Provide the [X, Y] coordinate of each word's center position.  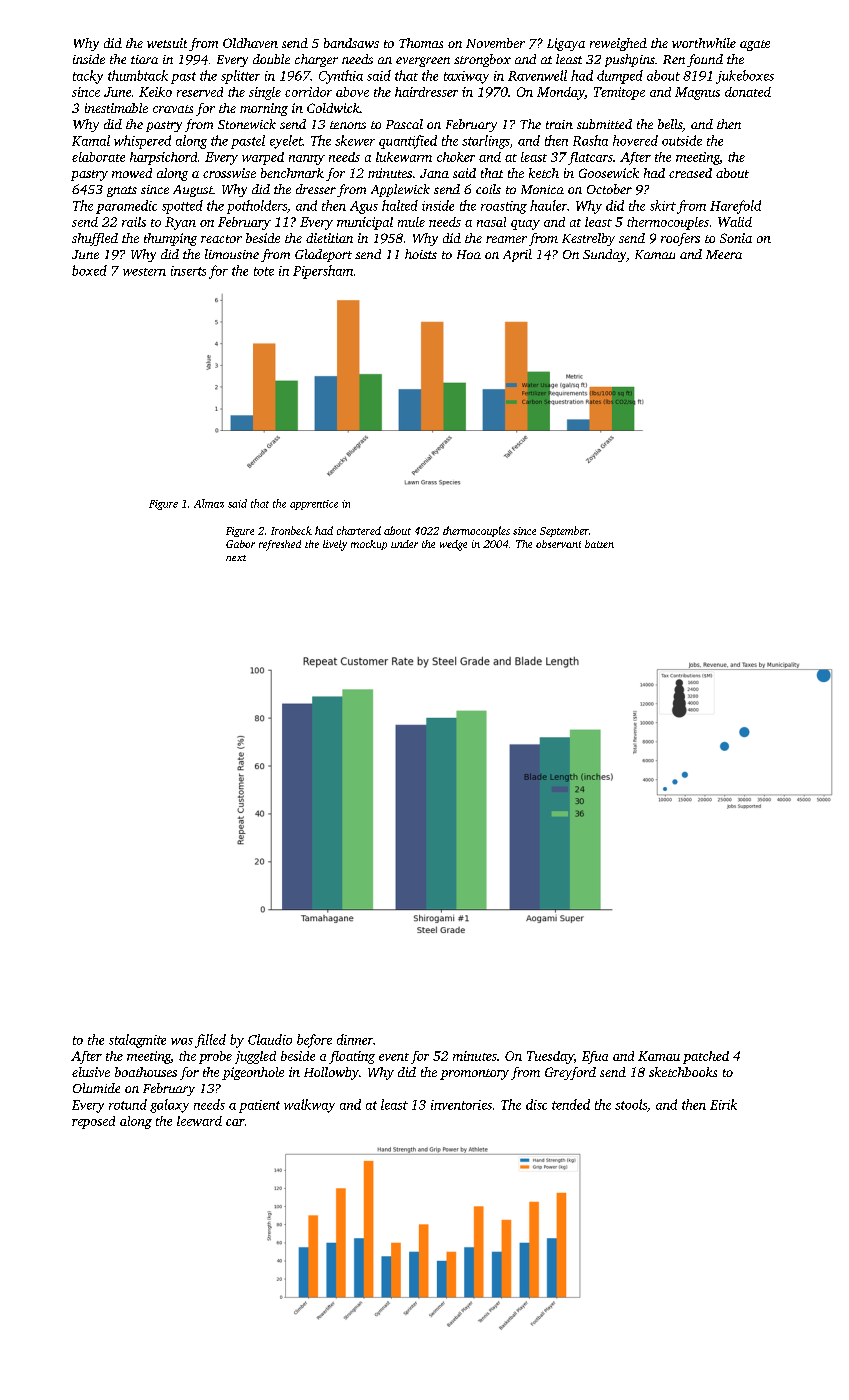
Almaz [209, 503]
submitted [604, 124]
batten [599, 544]
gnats [122, 191]
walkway [309, 1106]
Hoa [469, 254]
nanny [307, 160]
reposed [93, 1122]
